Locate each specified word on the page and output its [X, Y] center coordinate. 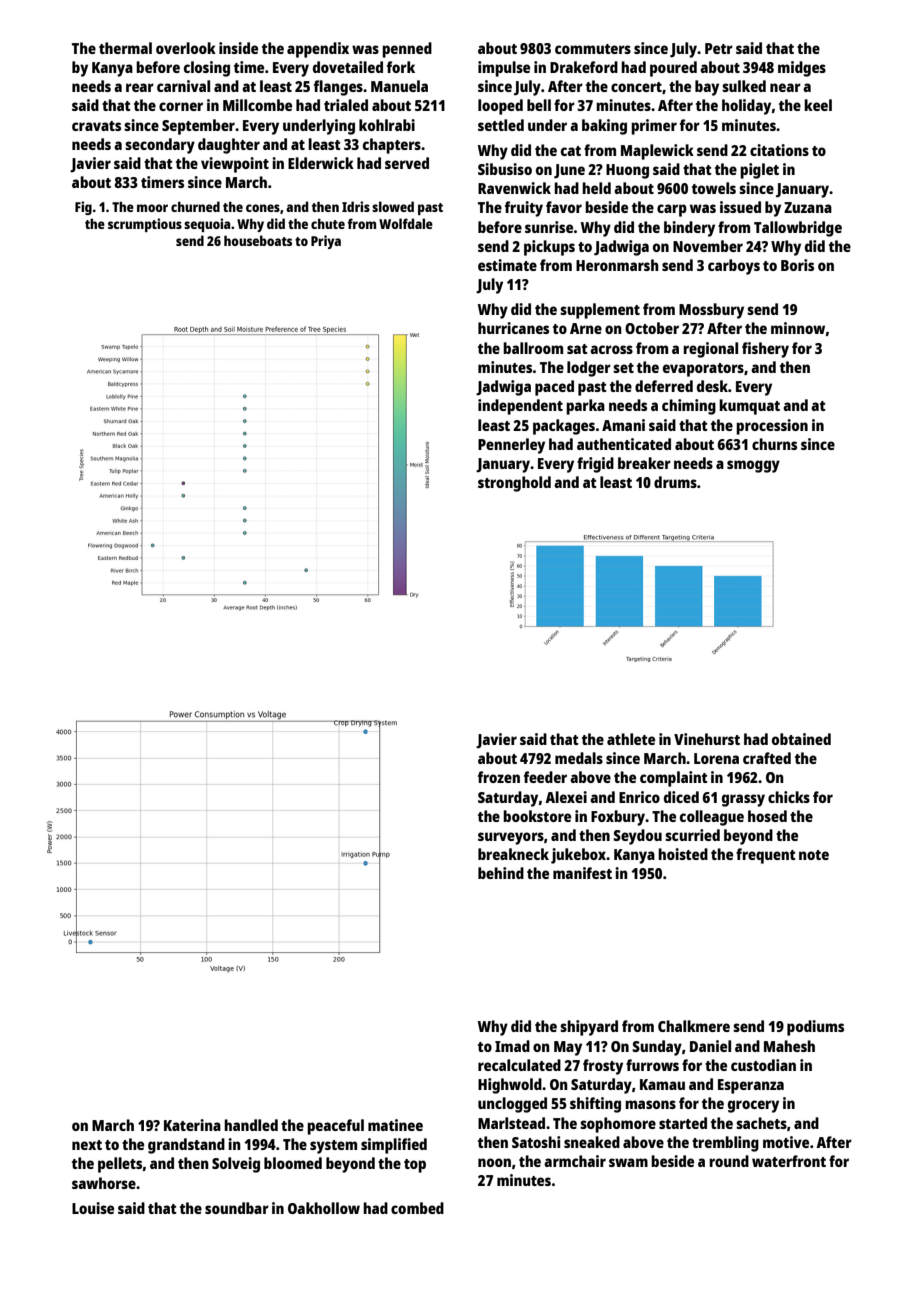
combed [417, 1208]
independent [520, 407]
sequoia [207, 225]
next [87, 1145]
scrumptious [145, 225]
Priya [326, 242]
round [729, 1161]
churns [774, 444]
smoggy [753, 466]
